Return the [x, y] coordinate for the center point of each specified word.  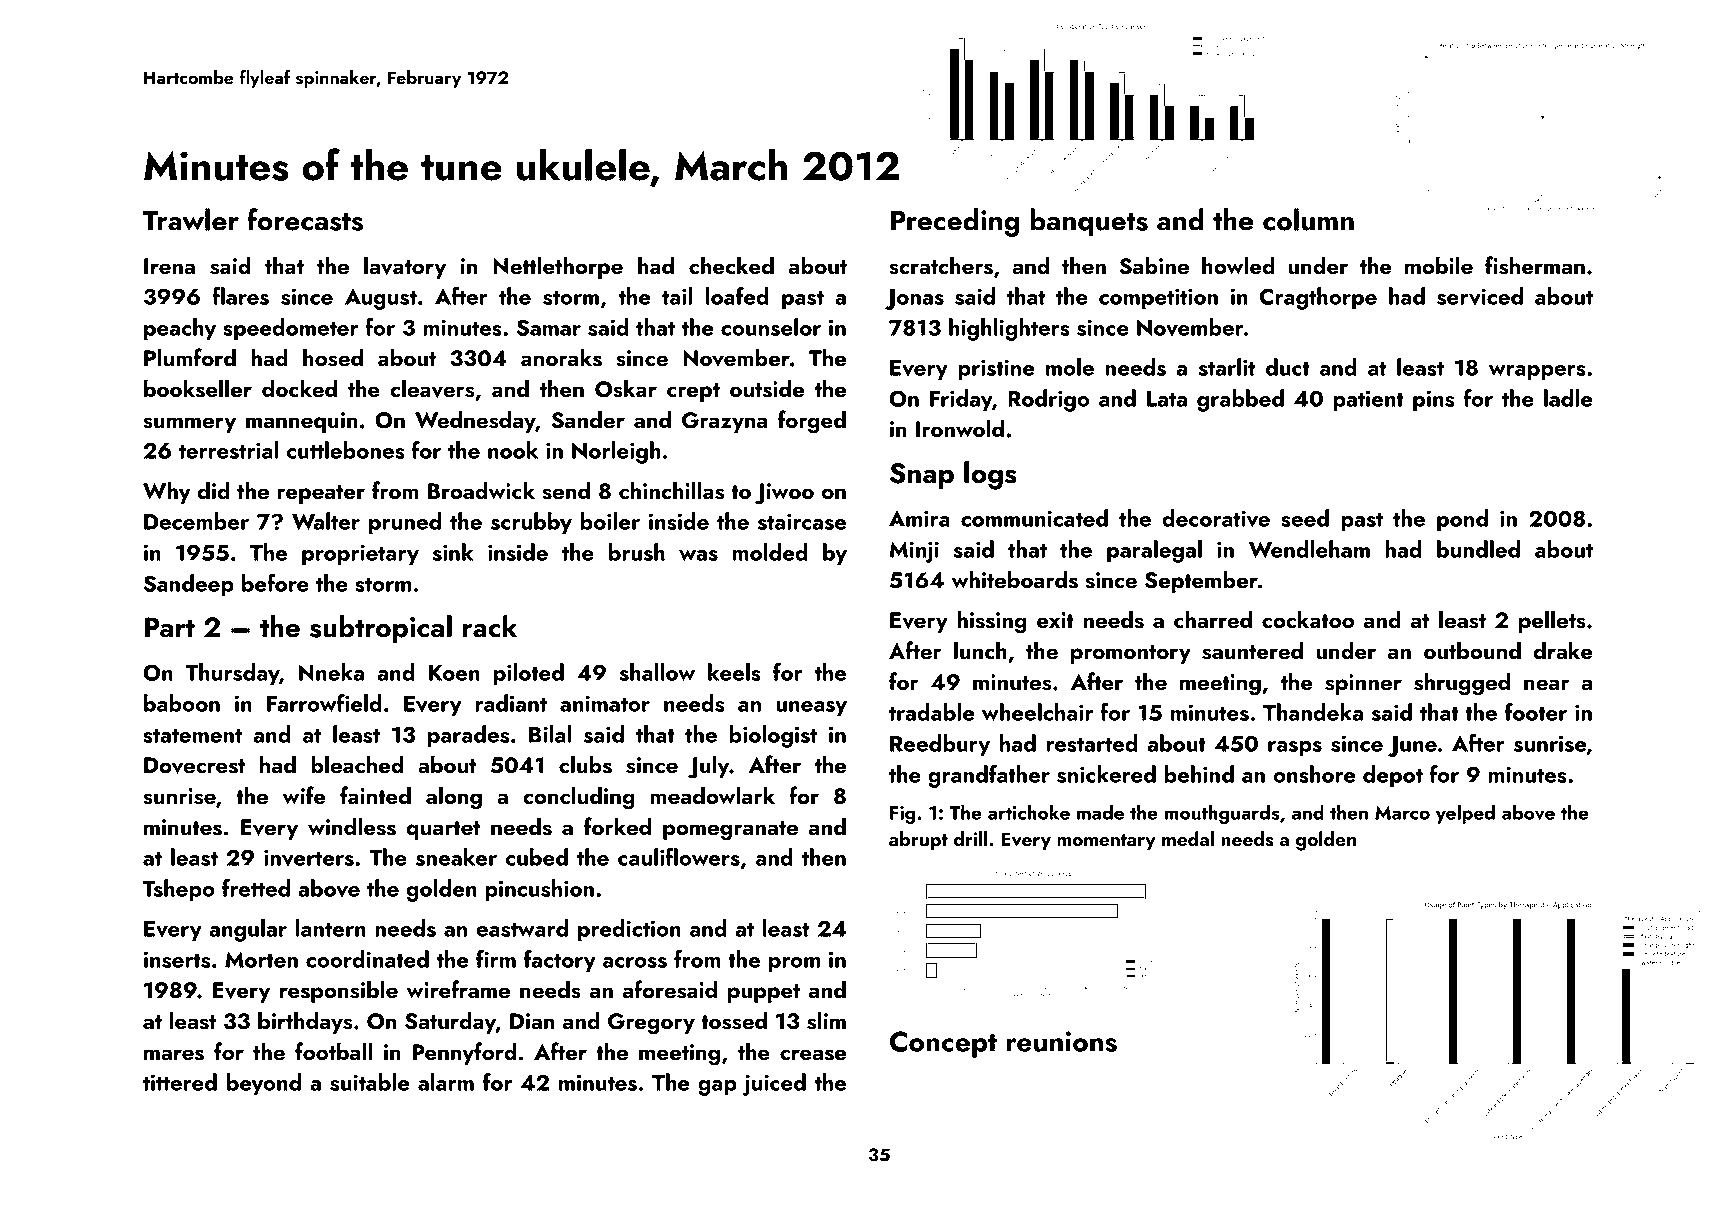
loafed [737, 296]
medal [1188, 838]
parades [469, 736]
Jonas [914, 299]
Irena [169, 266]
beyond [264, 1084]
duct [1288, 367]
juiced [774, 1084]
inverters [309, 857]
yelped [1465, 814]
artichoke [1029, 812]
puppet [764, 993]
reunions [1062, 1041]
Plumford [190, 357]
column [1308, 219]
